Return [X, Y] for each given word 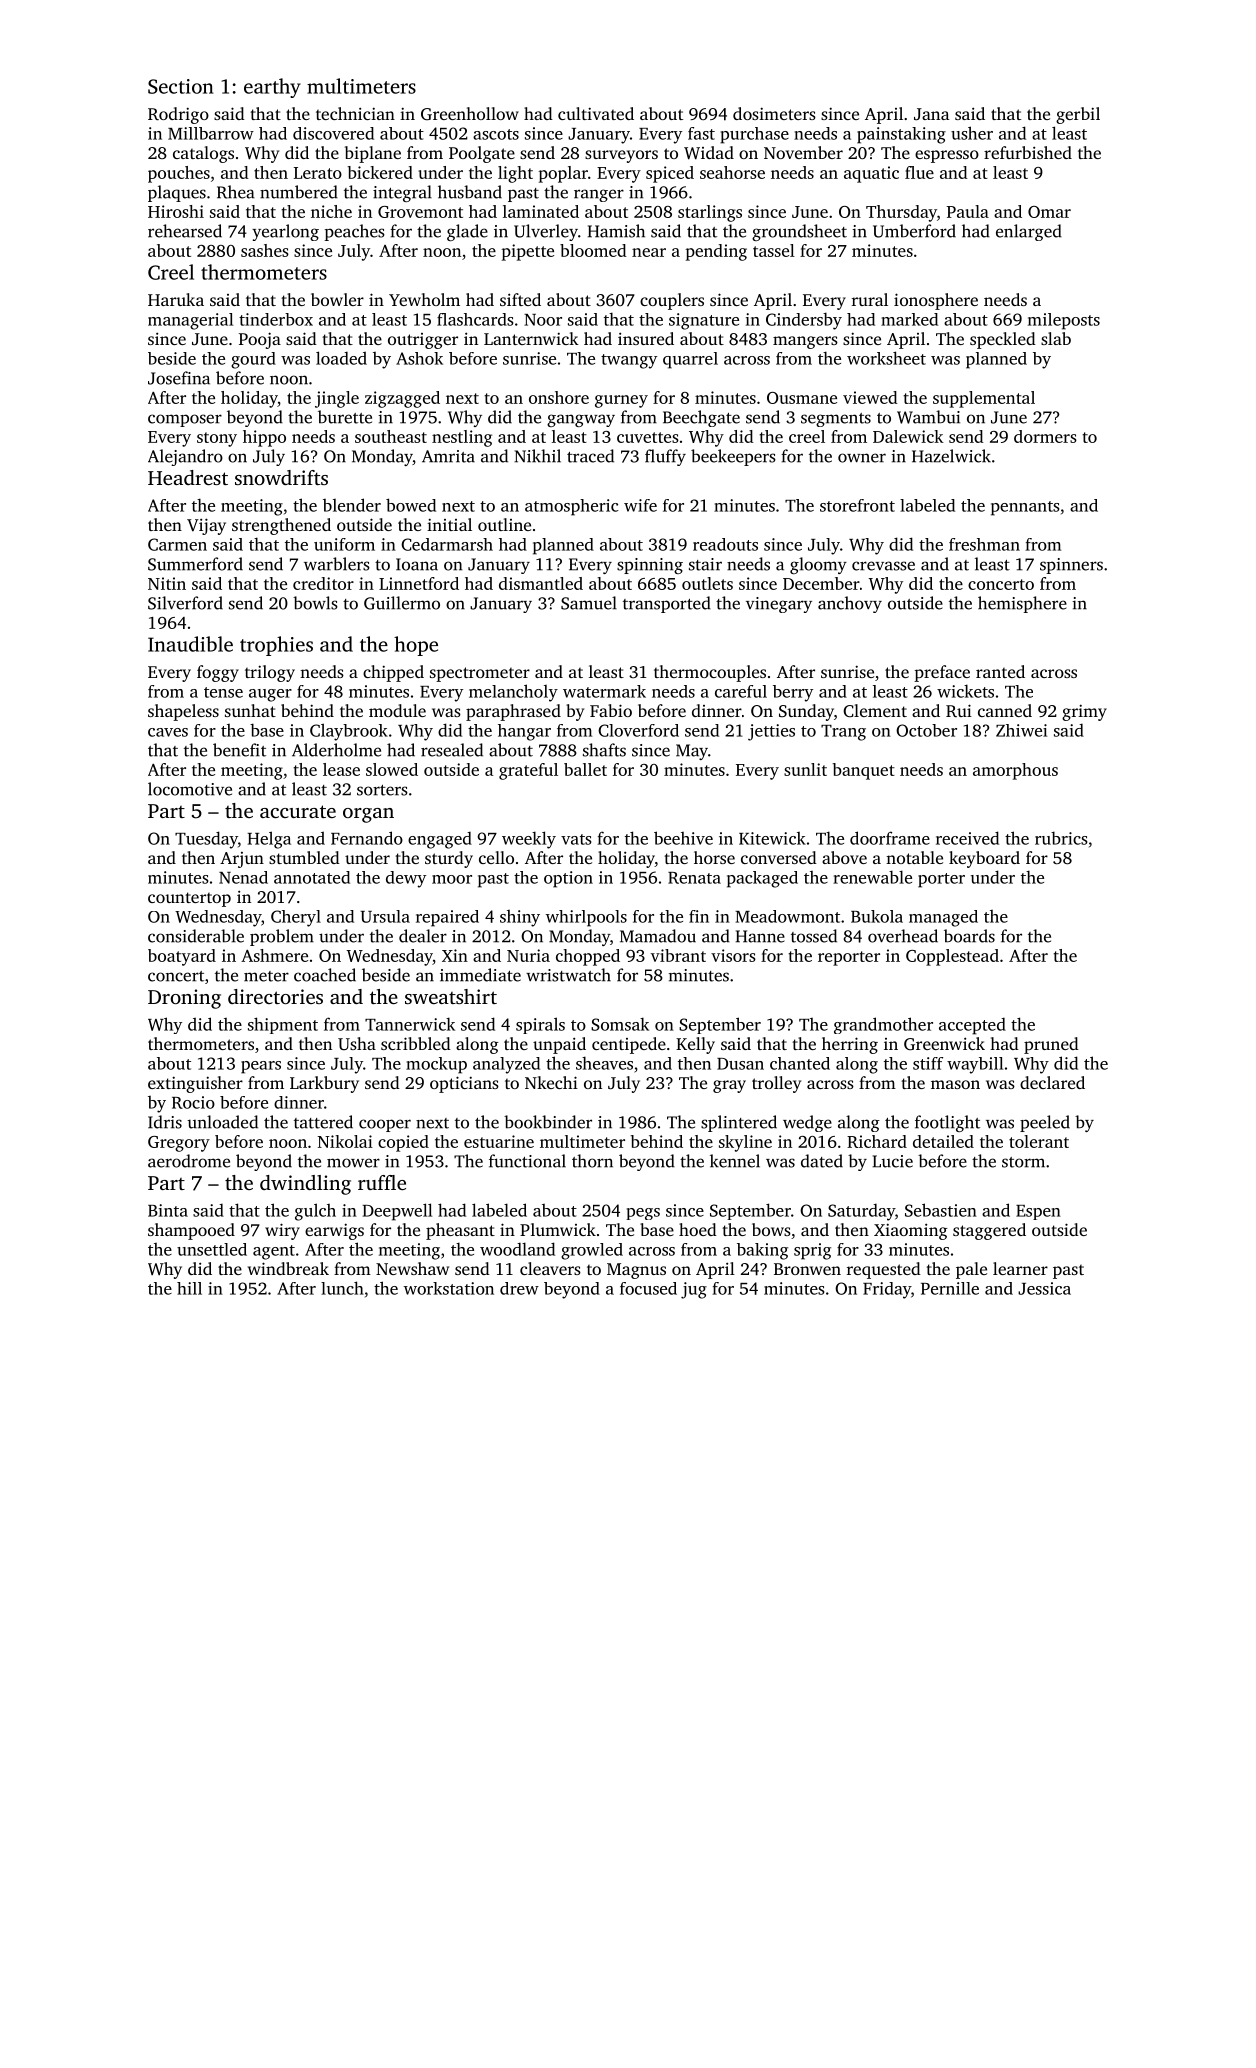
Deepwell [397, 1212]
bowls [315, 603]
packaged [762, 879]
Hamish [616, 231]
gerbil [1078, 115]
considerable [196, 936]
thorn [592, 1161]
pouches [179, 174]
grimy [1084, 712]
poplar [563, 174]
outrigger [423, 341]
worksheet [886, 358]
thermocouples [710, 673]
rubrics [1061, 838]
